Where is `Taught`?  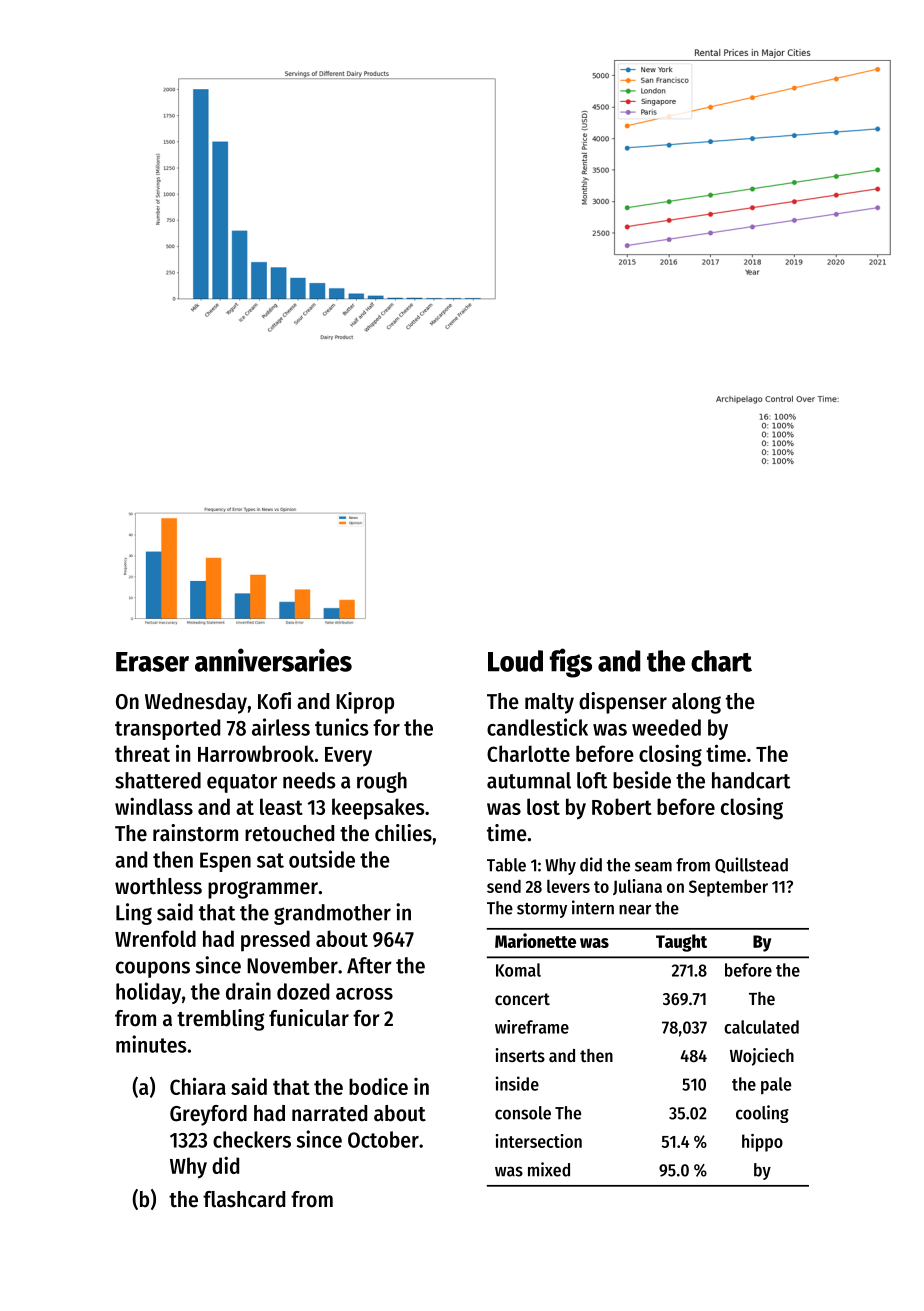
Taught is located at coordinates (681, 943).
